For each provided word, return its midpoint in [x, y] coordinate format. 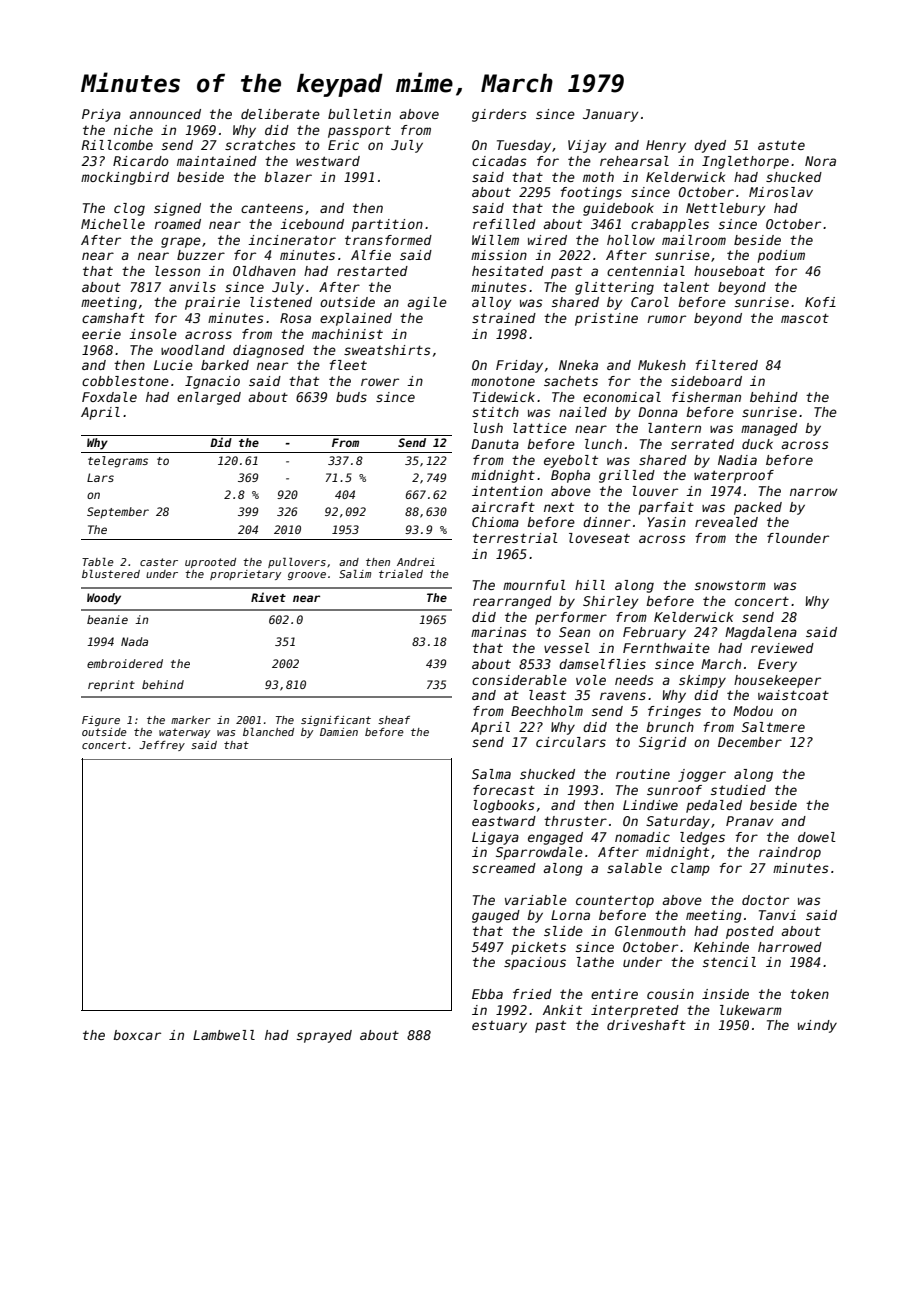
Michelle [113, 224]
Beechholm [547, 711]
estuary [499, 1027]
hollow [631, 240]
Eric [343, 145]
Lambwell [224, 1035]
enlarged [209, 398]
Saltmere [773, 727]
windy [817, 1026]
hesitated [508, 271]
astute [781, 145]
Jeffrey [162, 746]
